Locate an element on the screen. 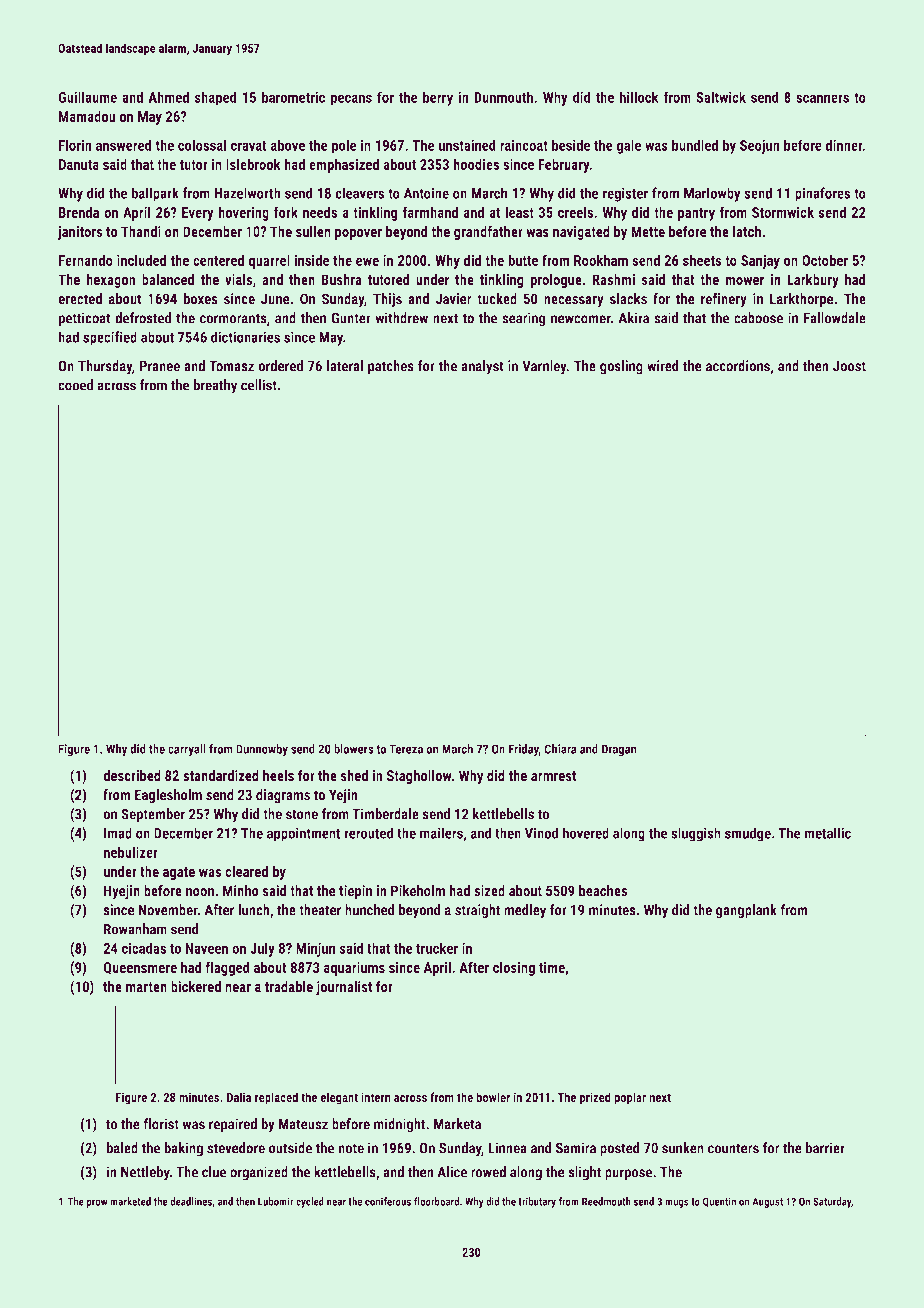  prow is located at coordinates (97, 1203).
